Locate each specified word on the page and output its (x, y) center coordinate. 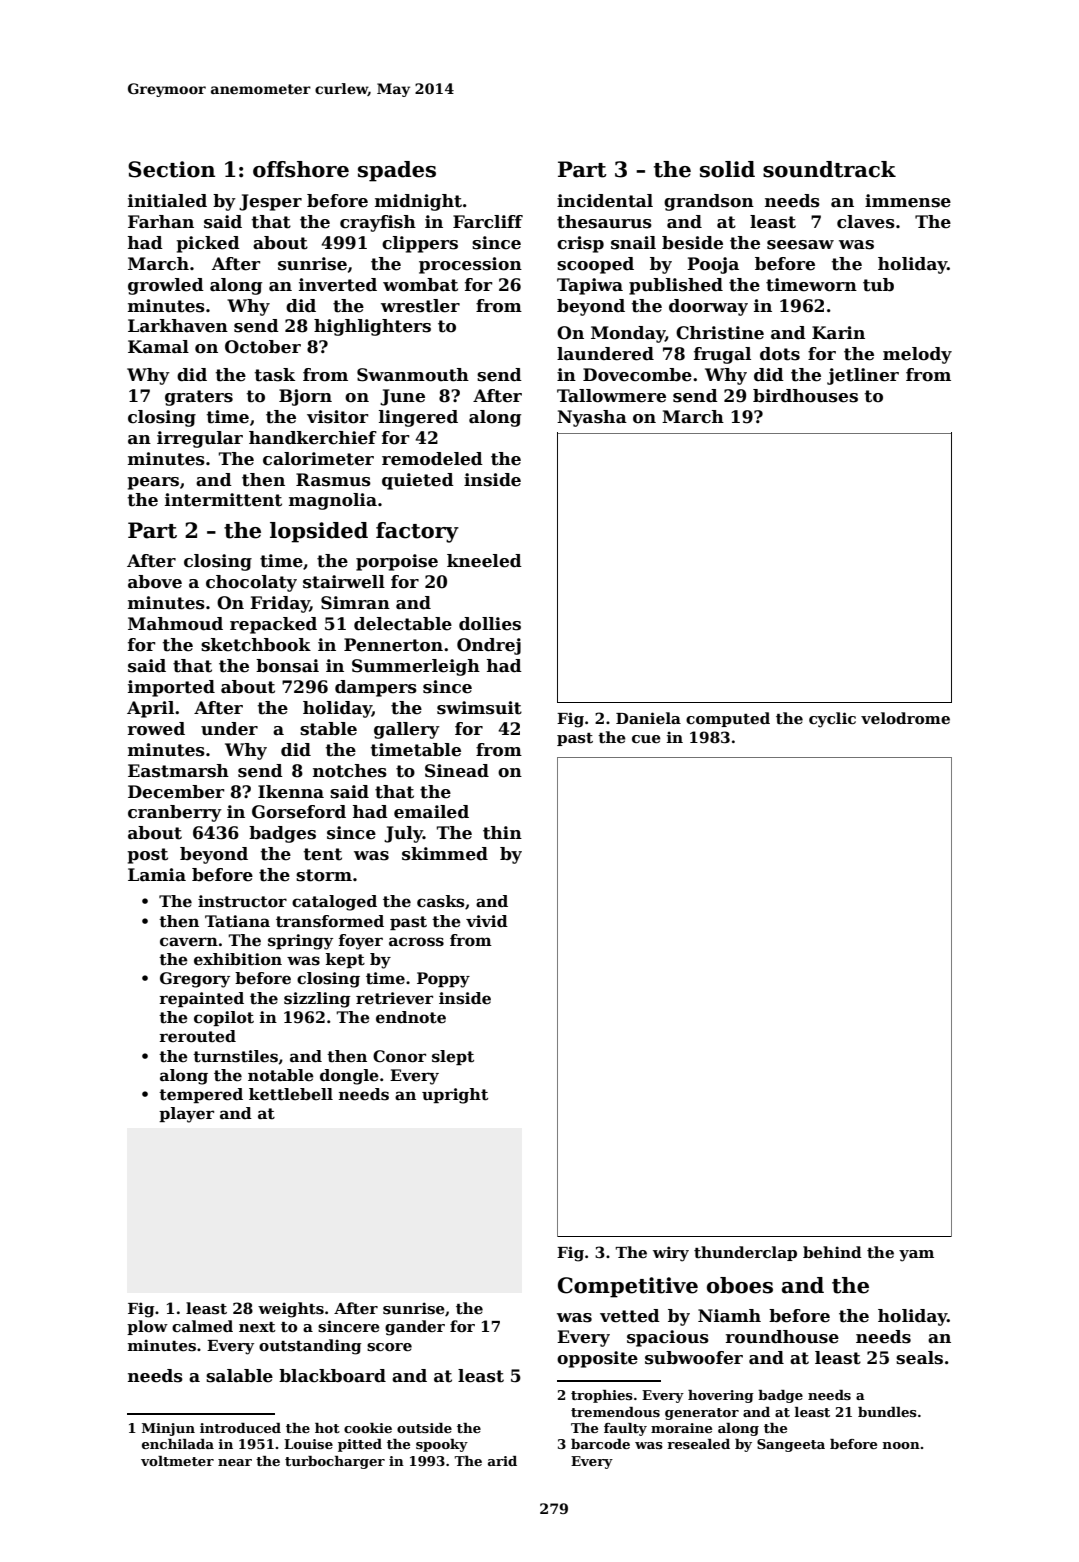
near (235, 1462)
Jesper (270, 202)
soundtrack (829, 169)
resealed (698, 1444)
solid (727, 169)
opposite (597, 1359)
